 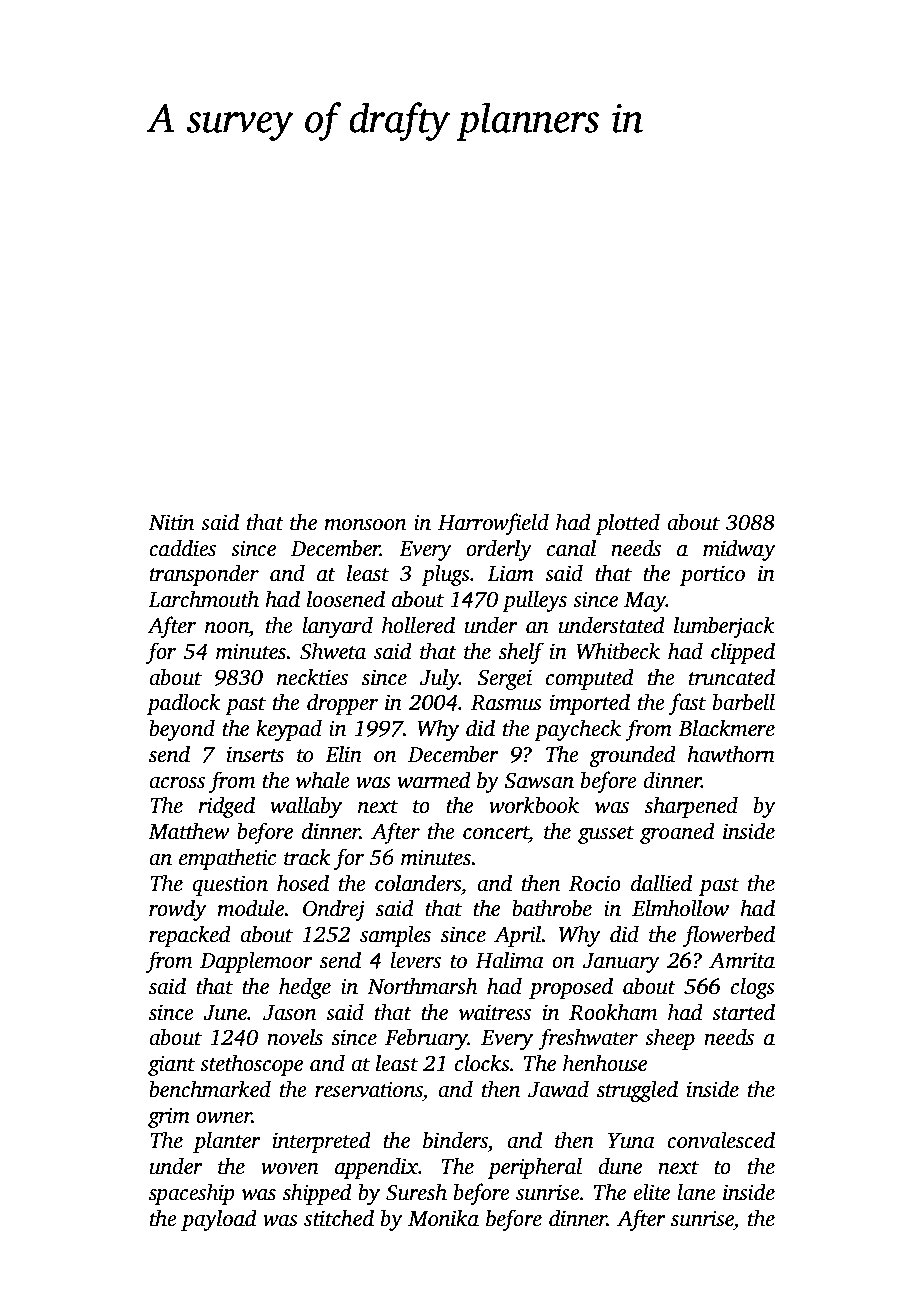 I want to click on hawthorn, so click(x=731, y=754).
